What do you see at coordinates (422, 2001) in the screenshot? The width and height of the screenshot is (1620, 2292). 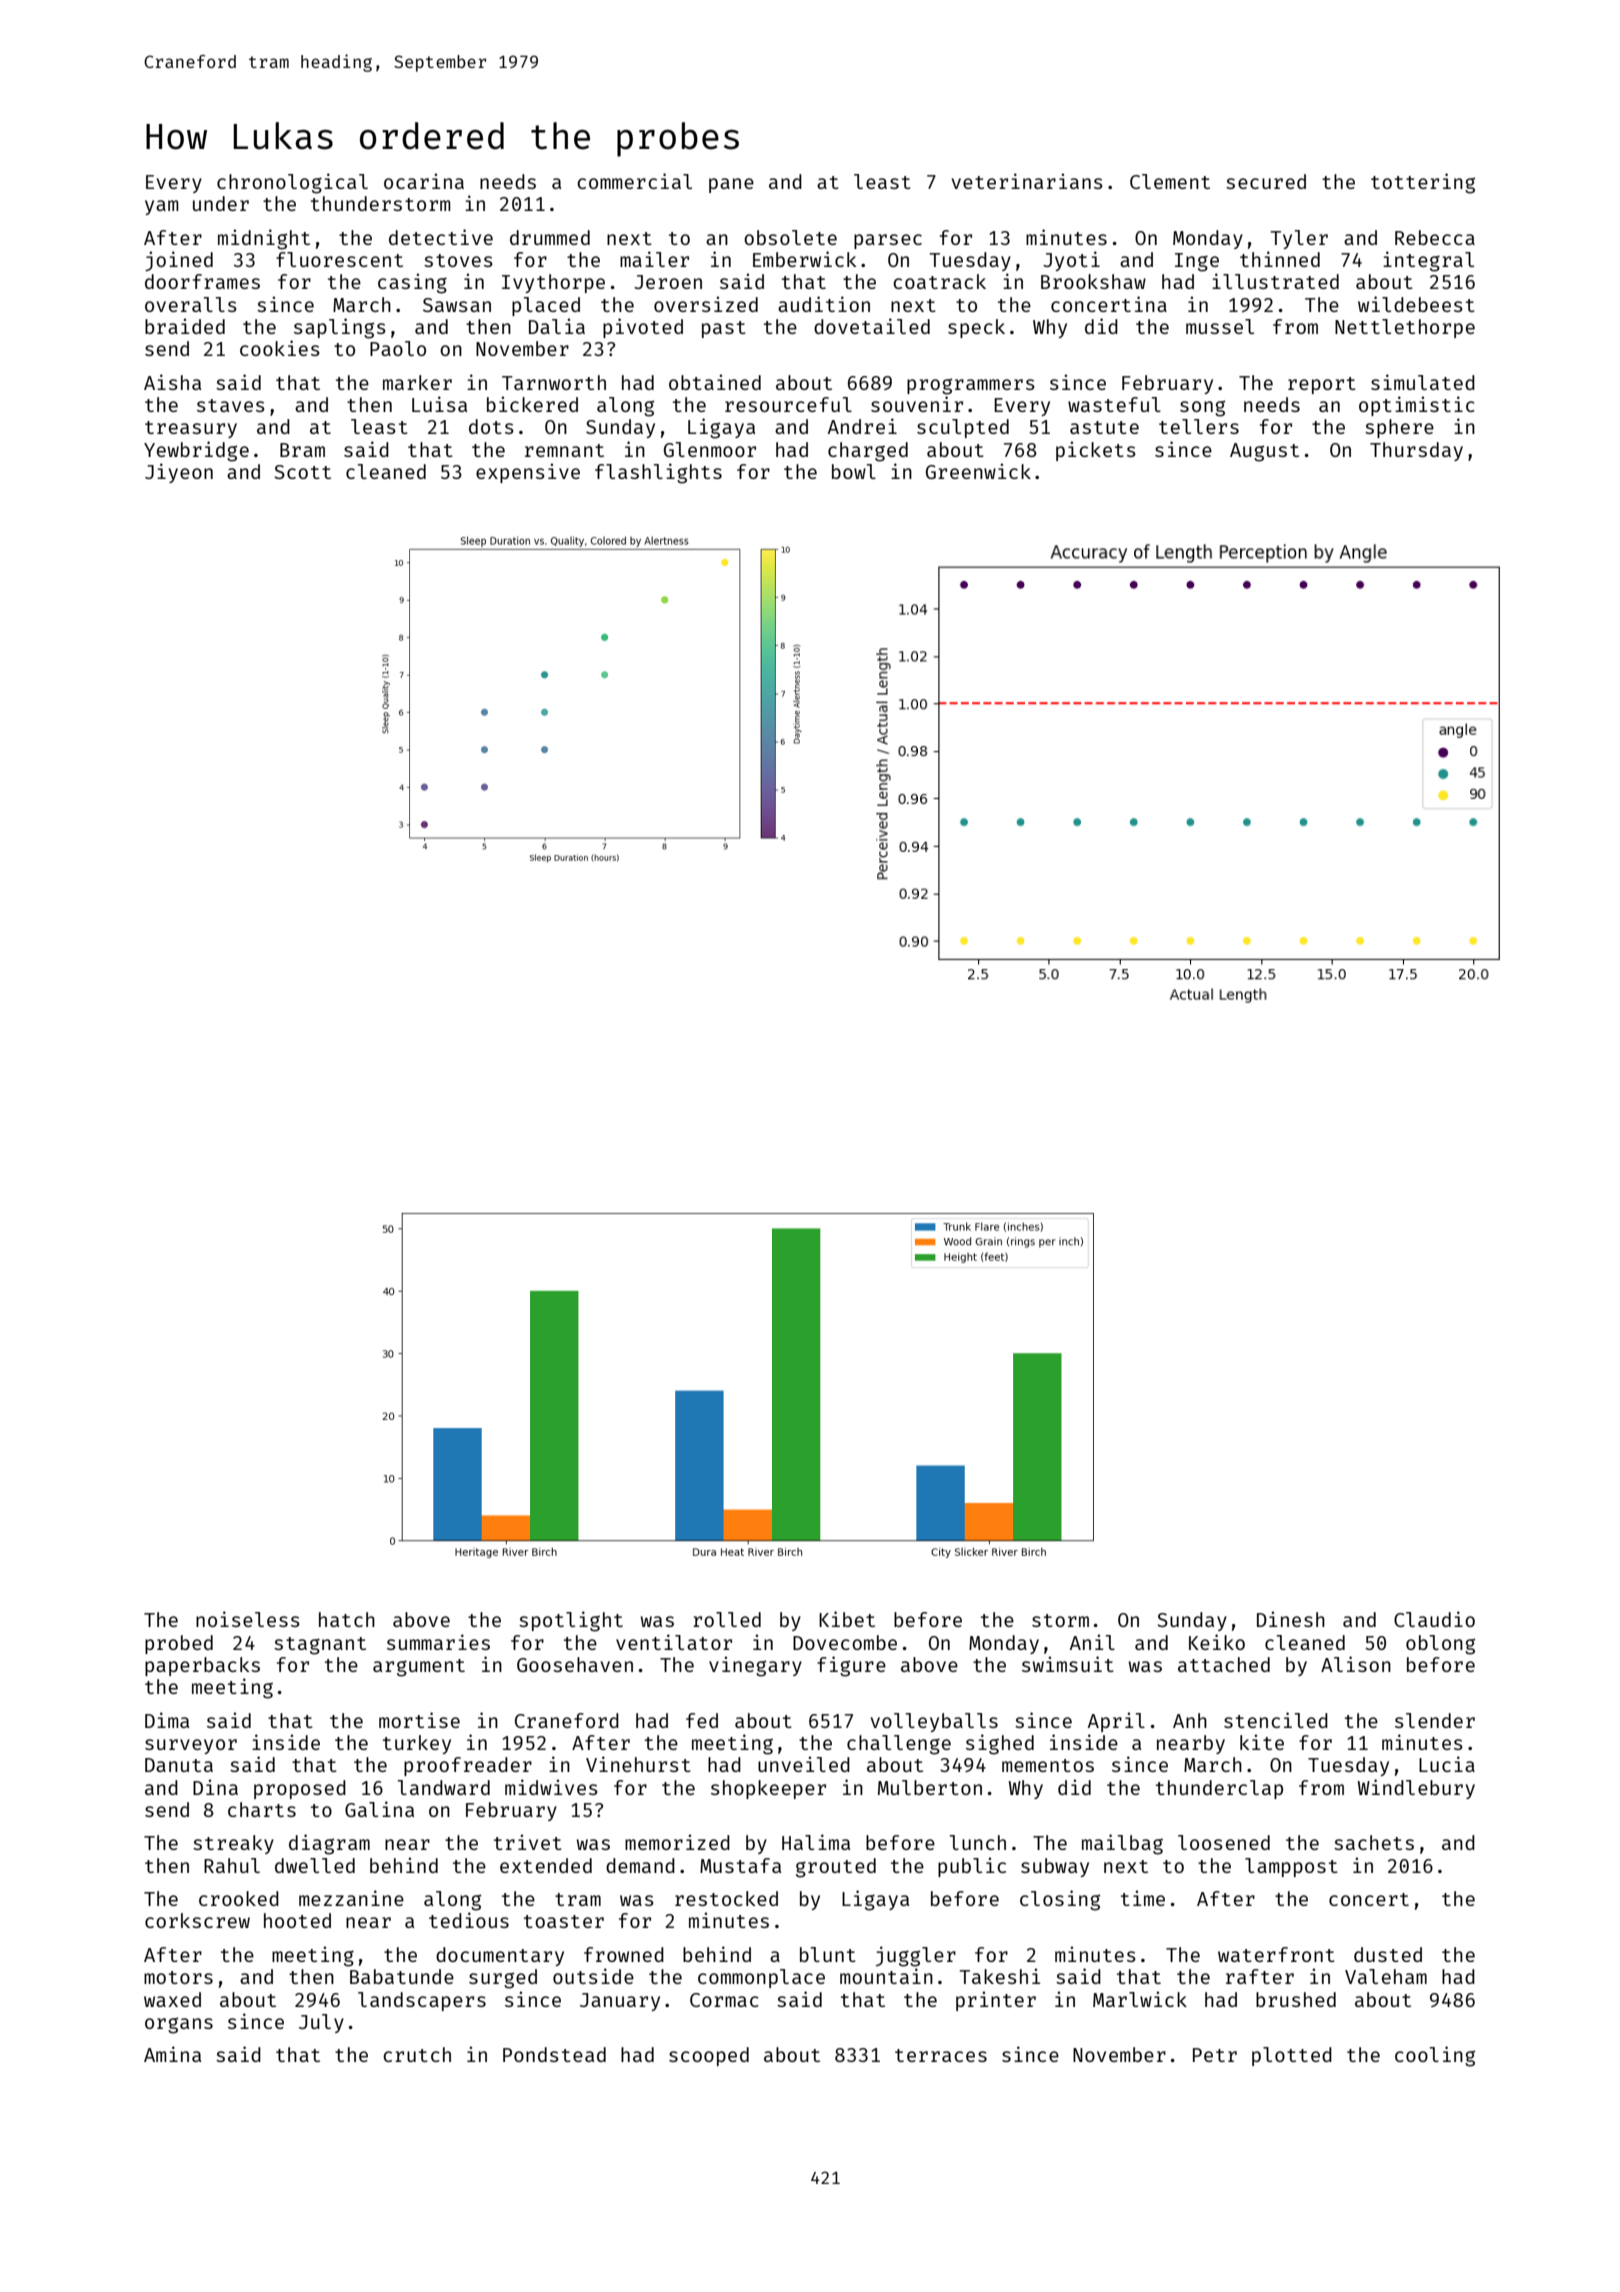 I see `landscapers` at bounding box center [422, 2001].
